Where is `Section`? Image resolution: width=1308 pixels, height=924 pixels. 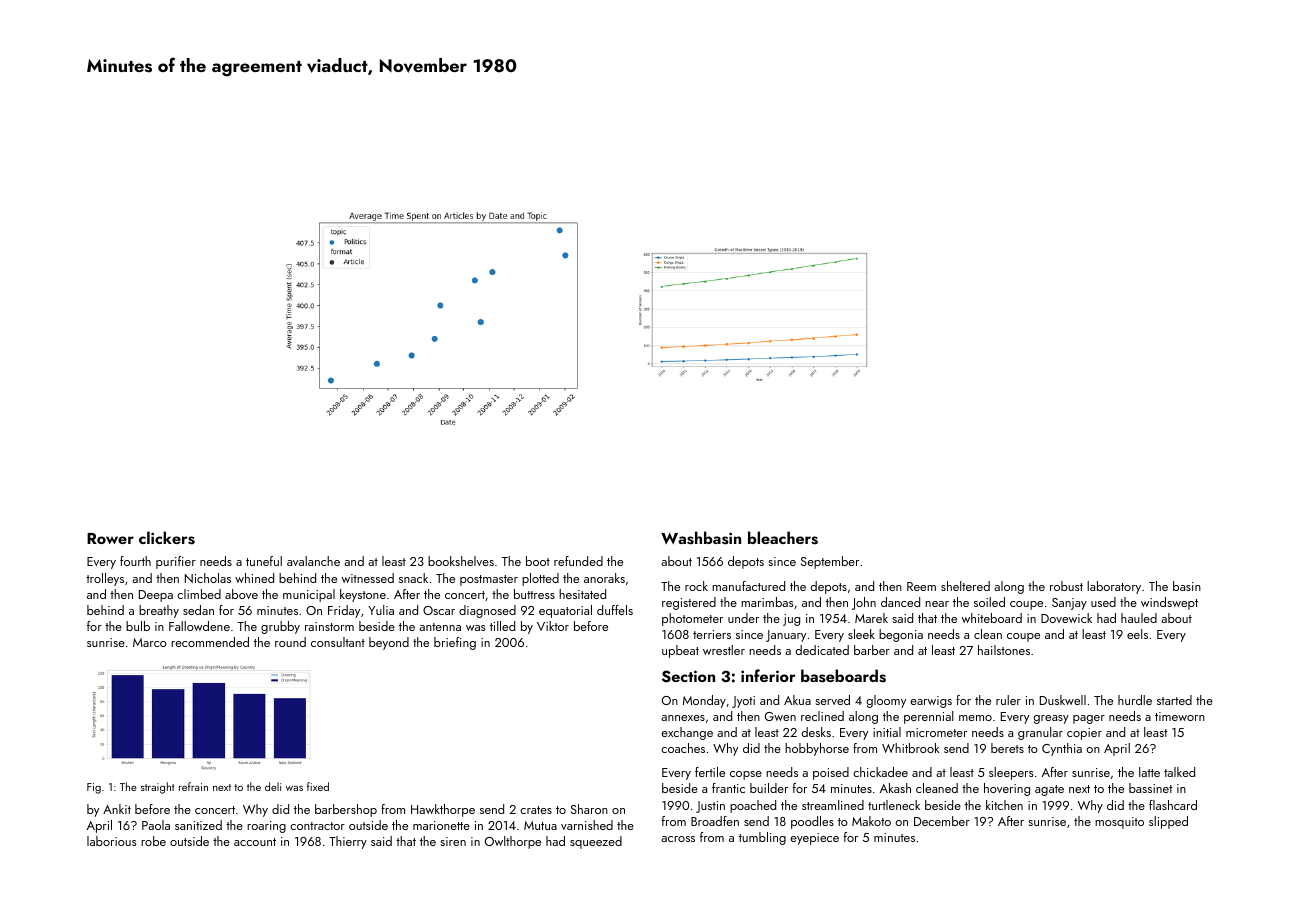 Section is located at coordinates (688, 676).
